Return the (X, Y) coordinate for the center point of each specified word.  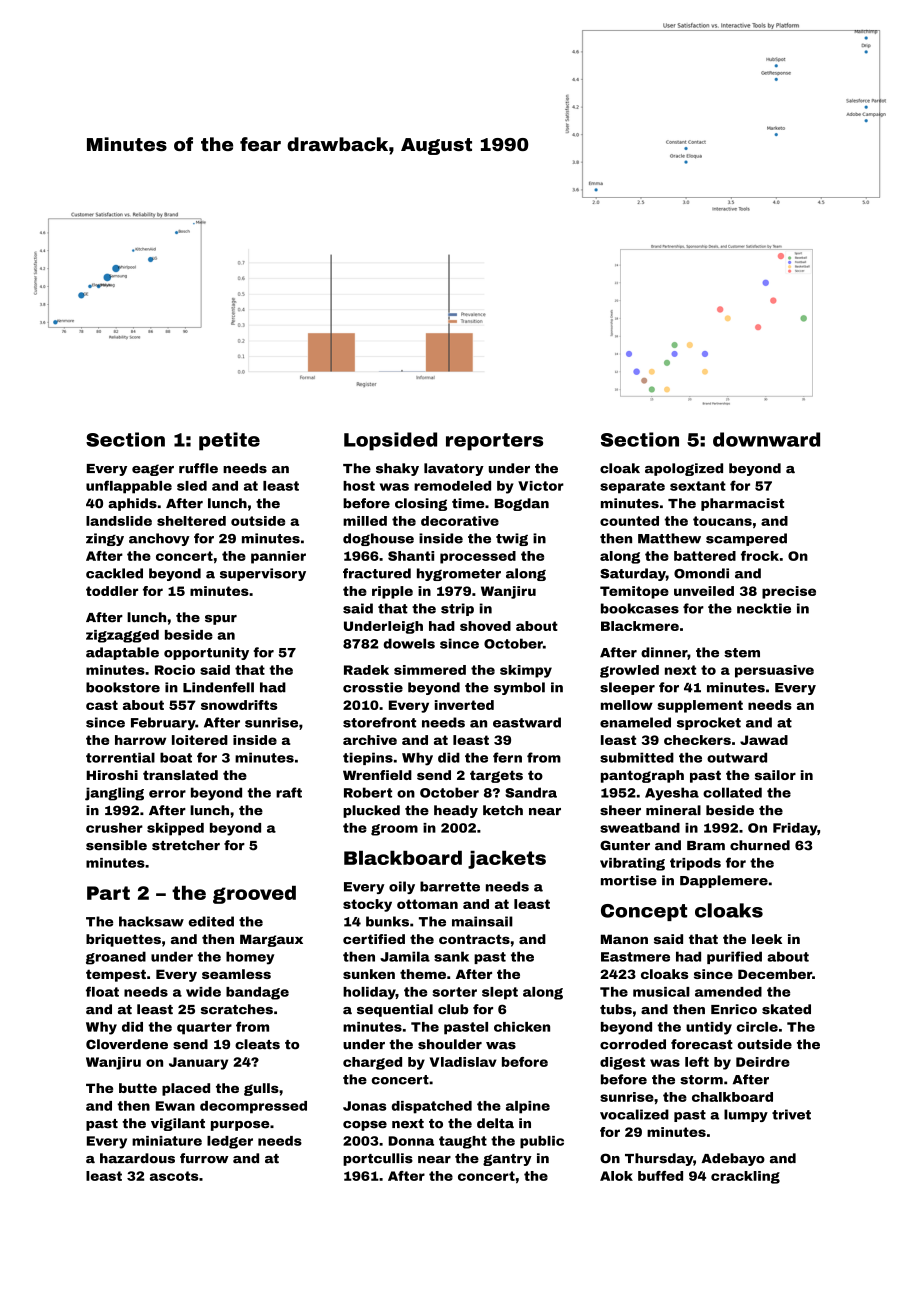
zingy (105, 539)
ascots (174, 1176)
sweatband (640, 828)
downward (766, 439)
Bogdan (521, 504)
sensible (116, 845)
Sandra (531, 792)
